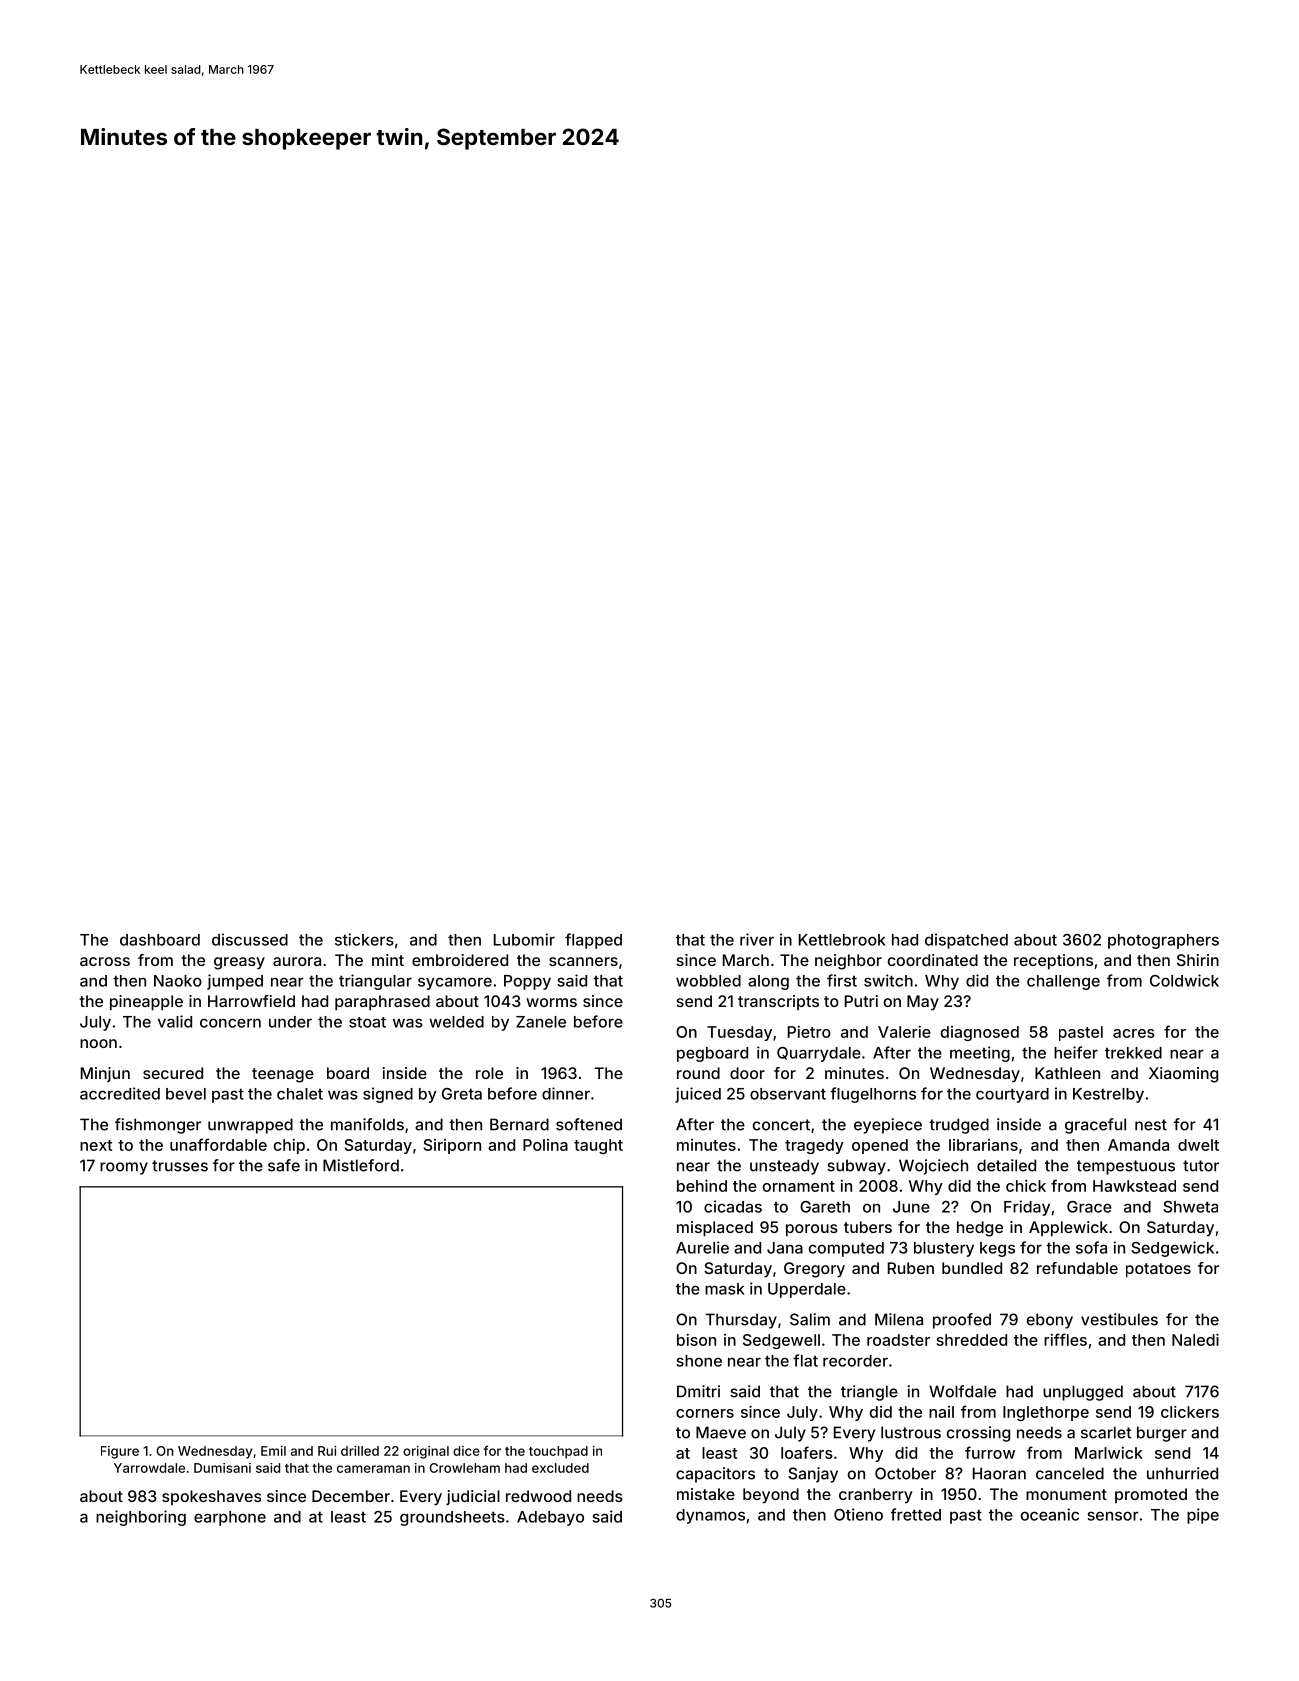  Describe the element at coordinates (696, 1340) in the page. I see `bison` at that location.
